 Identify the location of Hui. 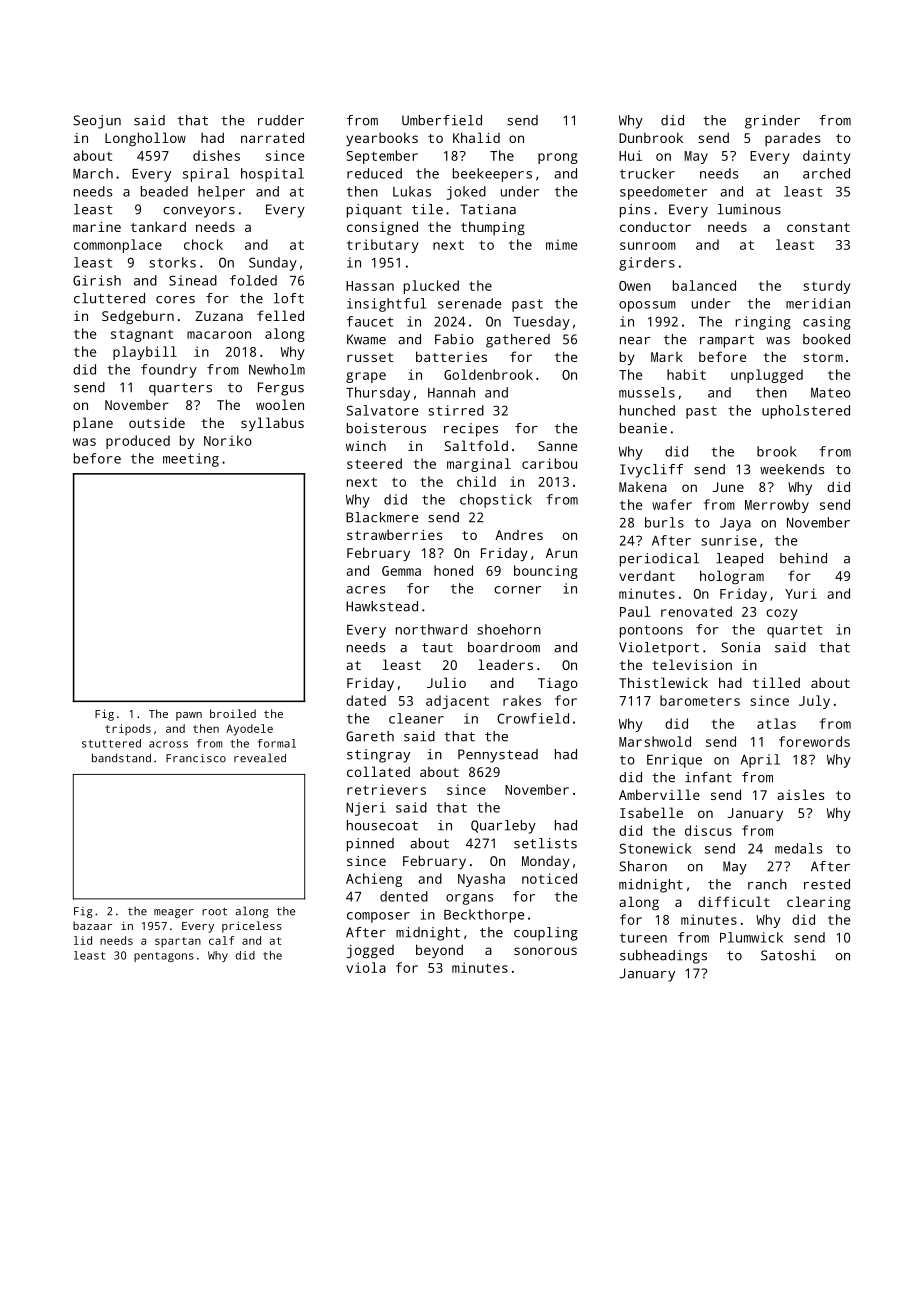
(630, 155).
